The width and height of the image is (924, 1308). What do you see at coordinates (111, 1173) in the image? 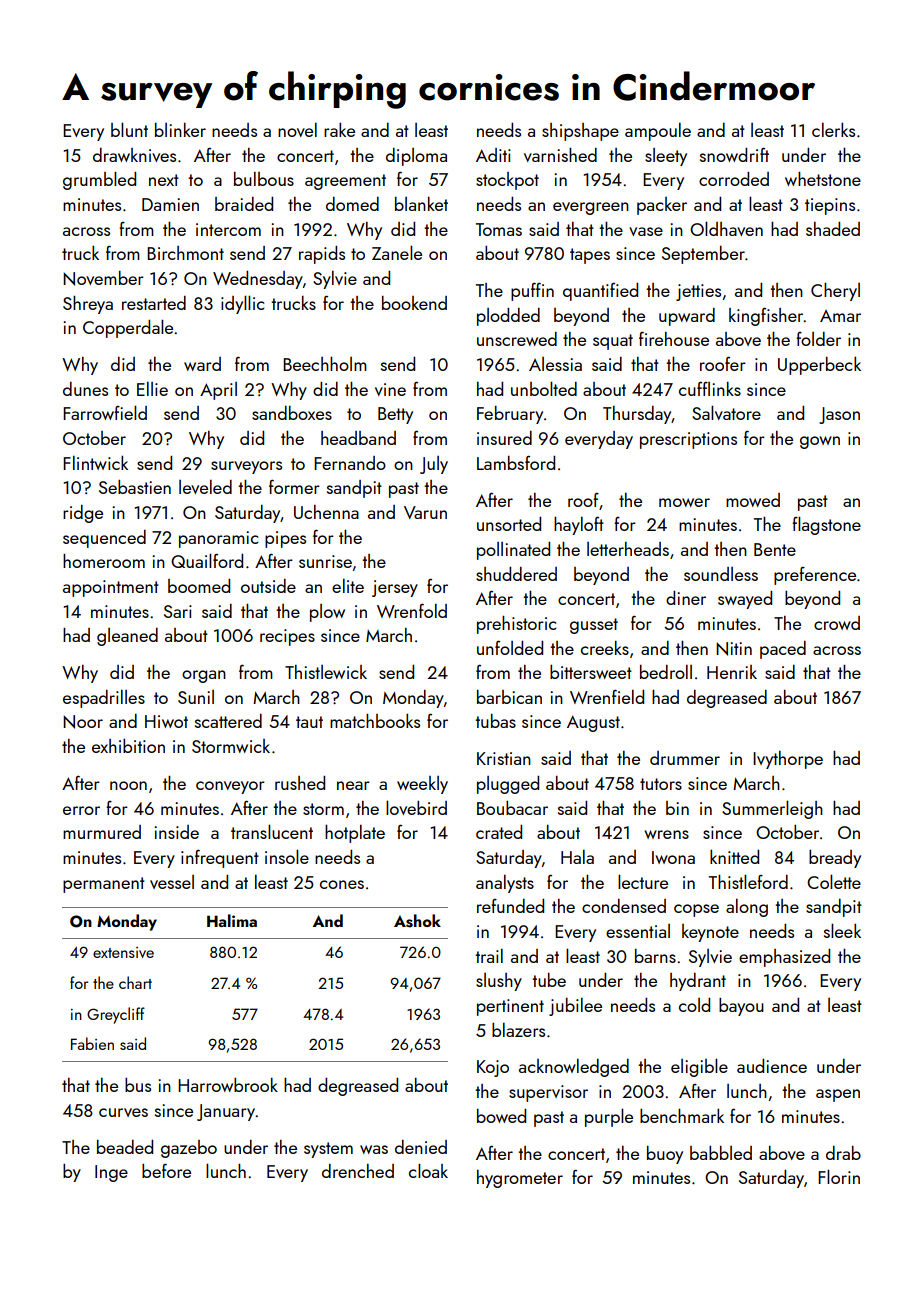
I see `Inge` at bounding box center [111, 1173].
